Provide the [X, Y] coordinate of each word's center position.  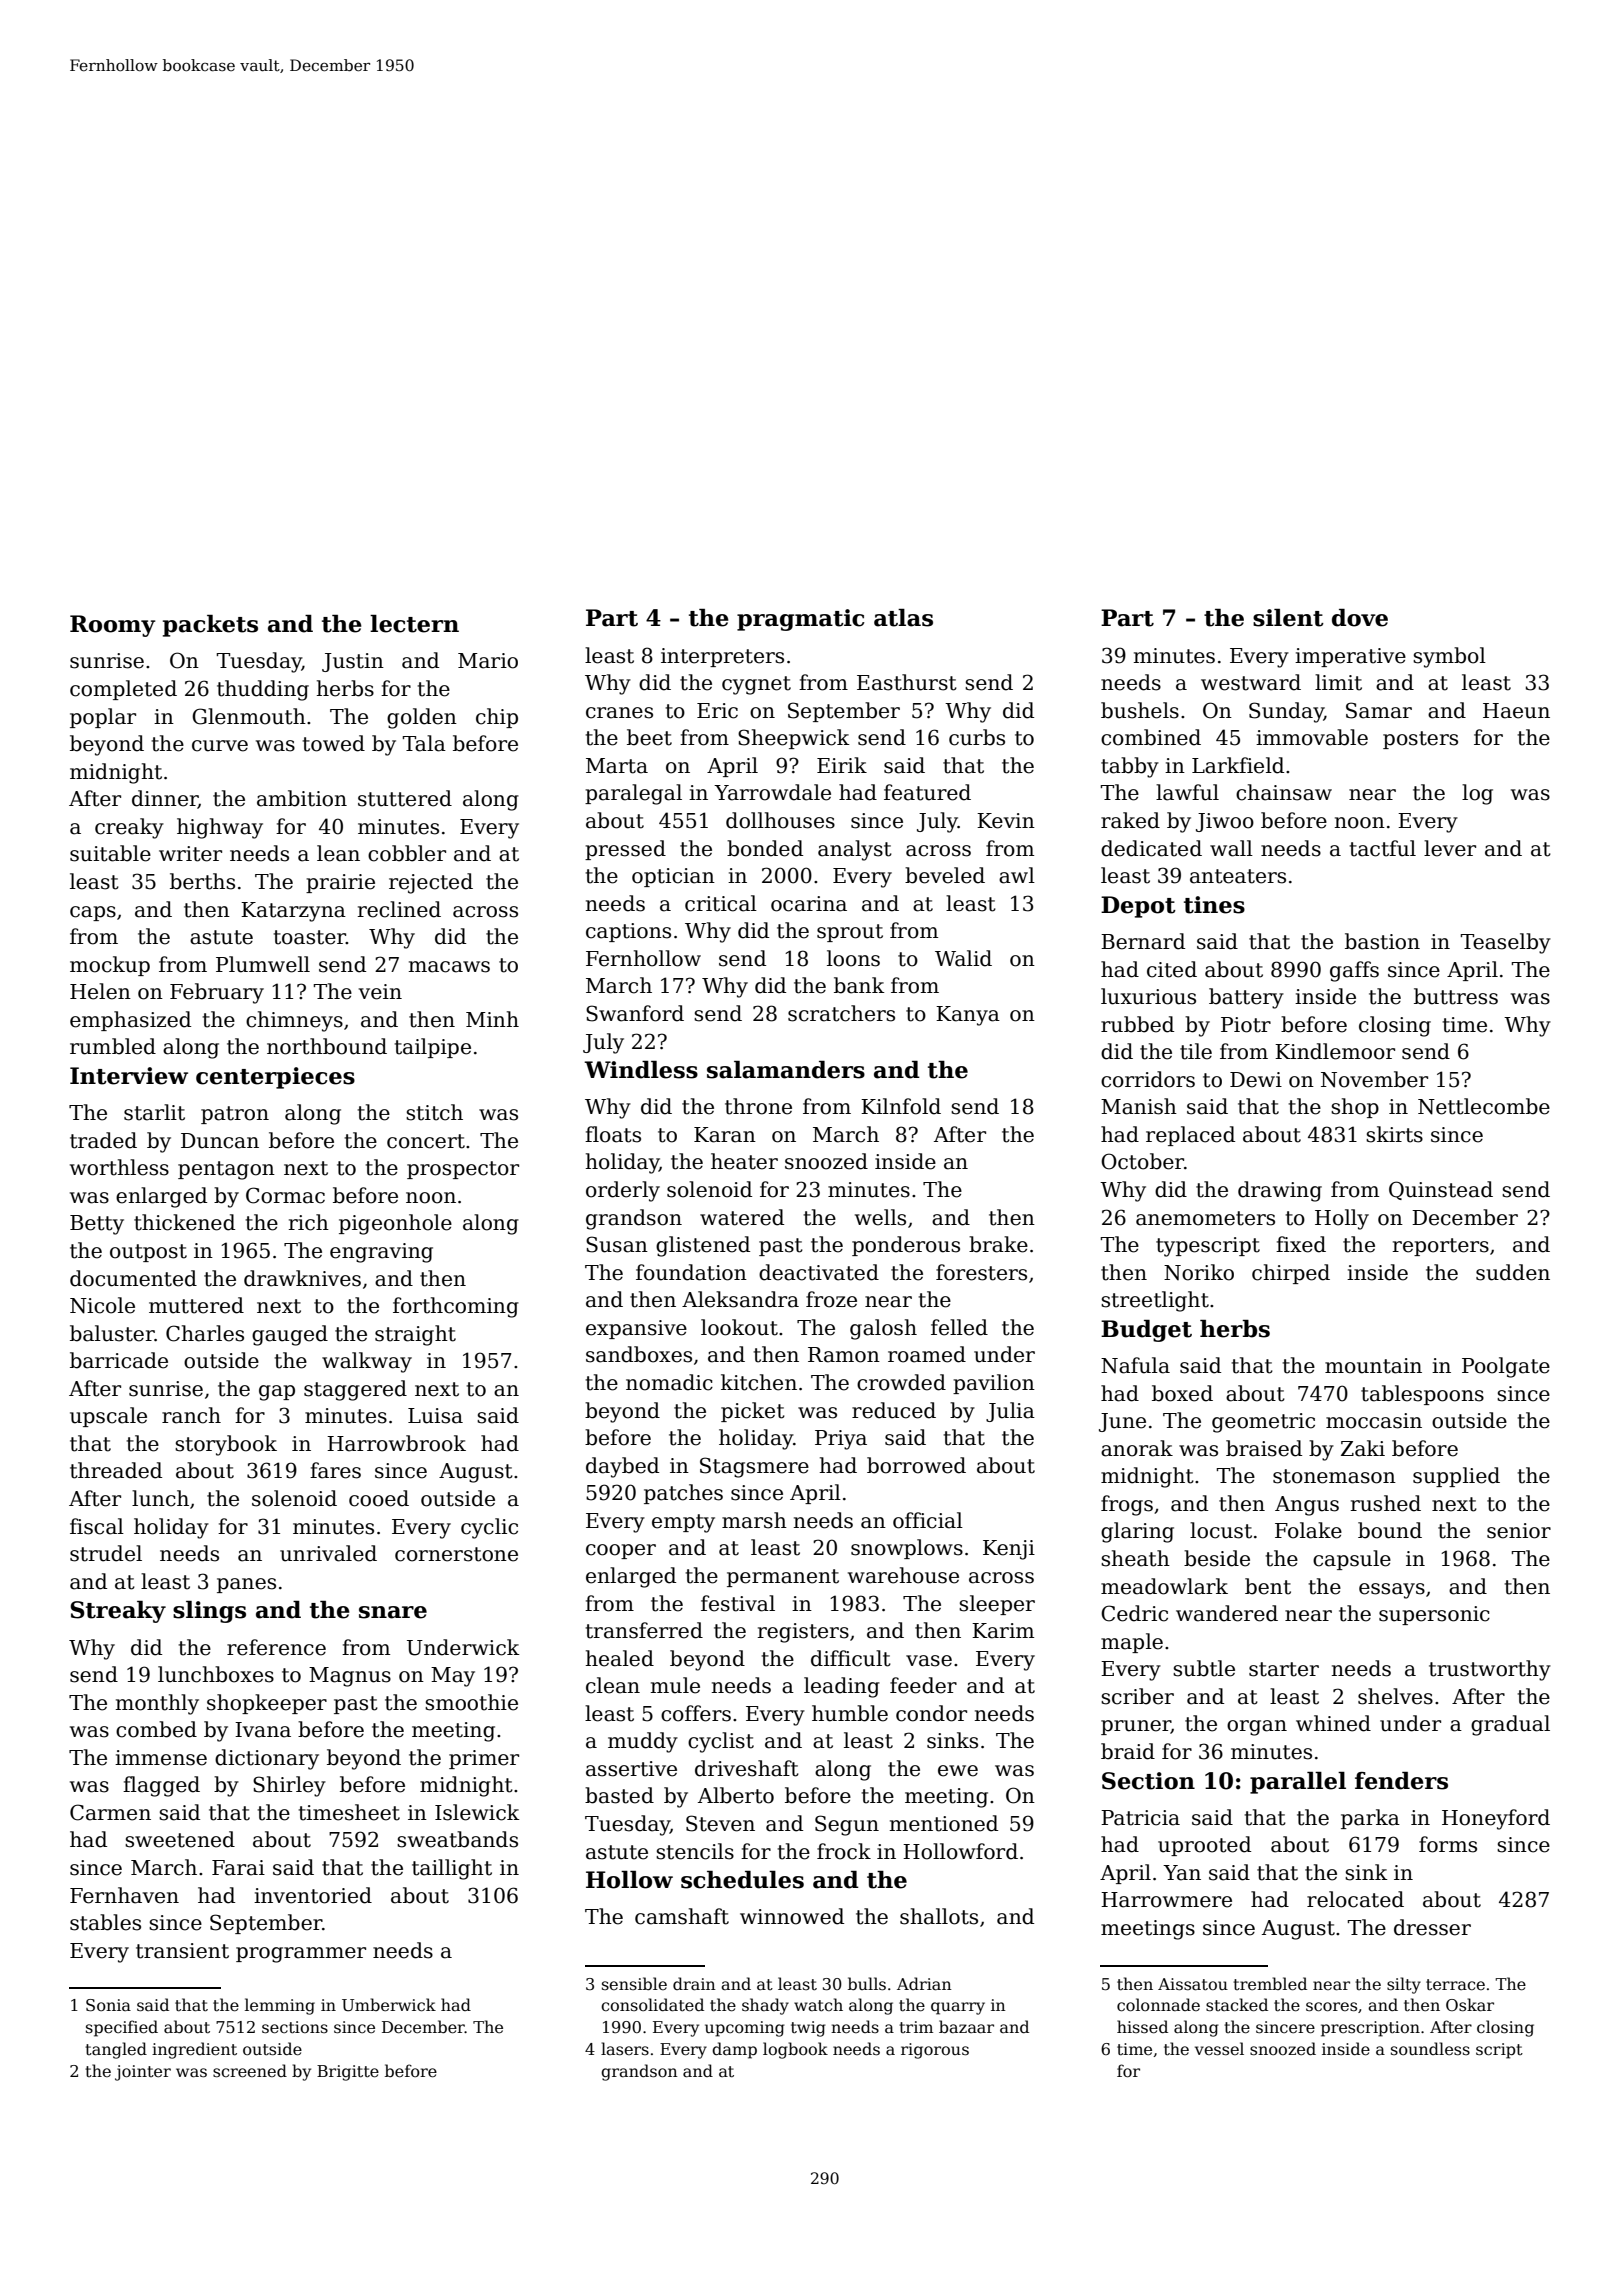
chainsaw [1284, 792]
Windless [641, 1070]
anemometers [1205, 1218]
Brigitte [348, 2073]
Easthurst [907, 682]
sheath [1135, 1558]
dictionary [267, 1759]
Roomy [113, 626]
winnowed [792, 1916]
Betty [97, 1225]
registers [803, 1633]
